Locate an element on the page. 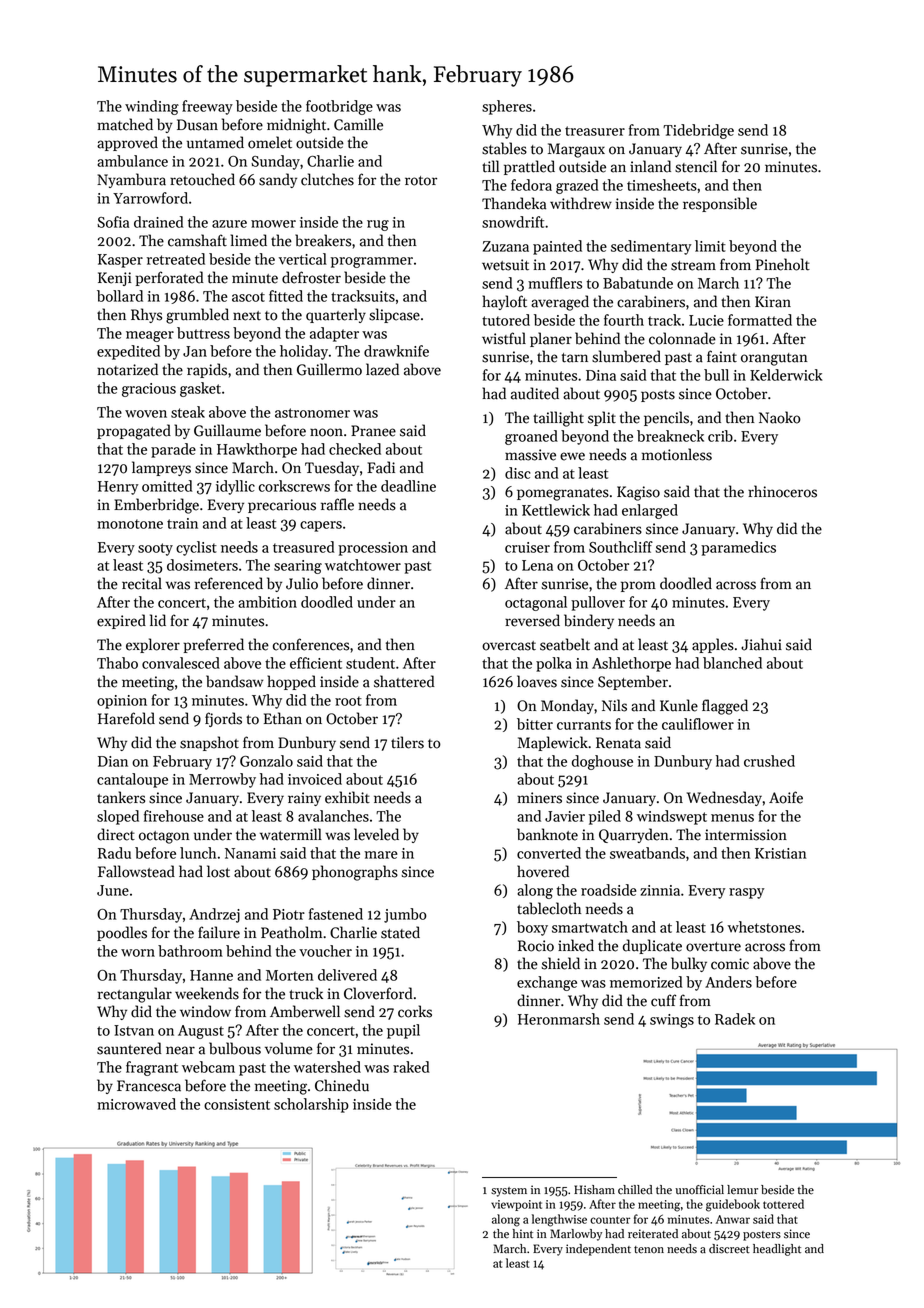  independent is located at coordinates (598, 1250).
